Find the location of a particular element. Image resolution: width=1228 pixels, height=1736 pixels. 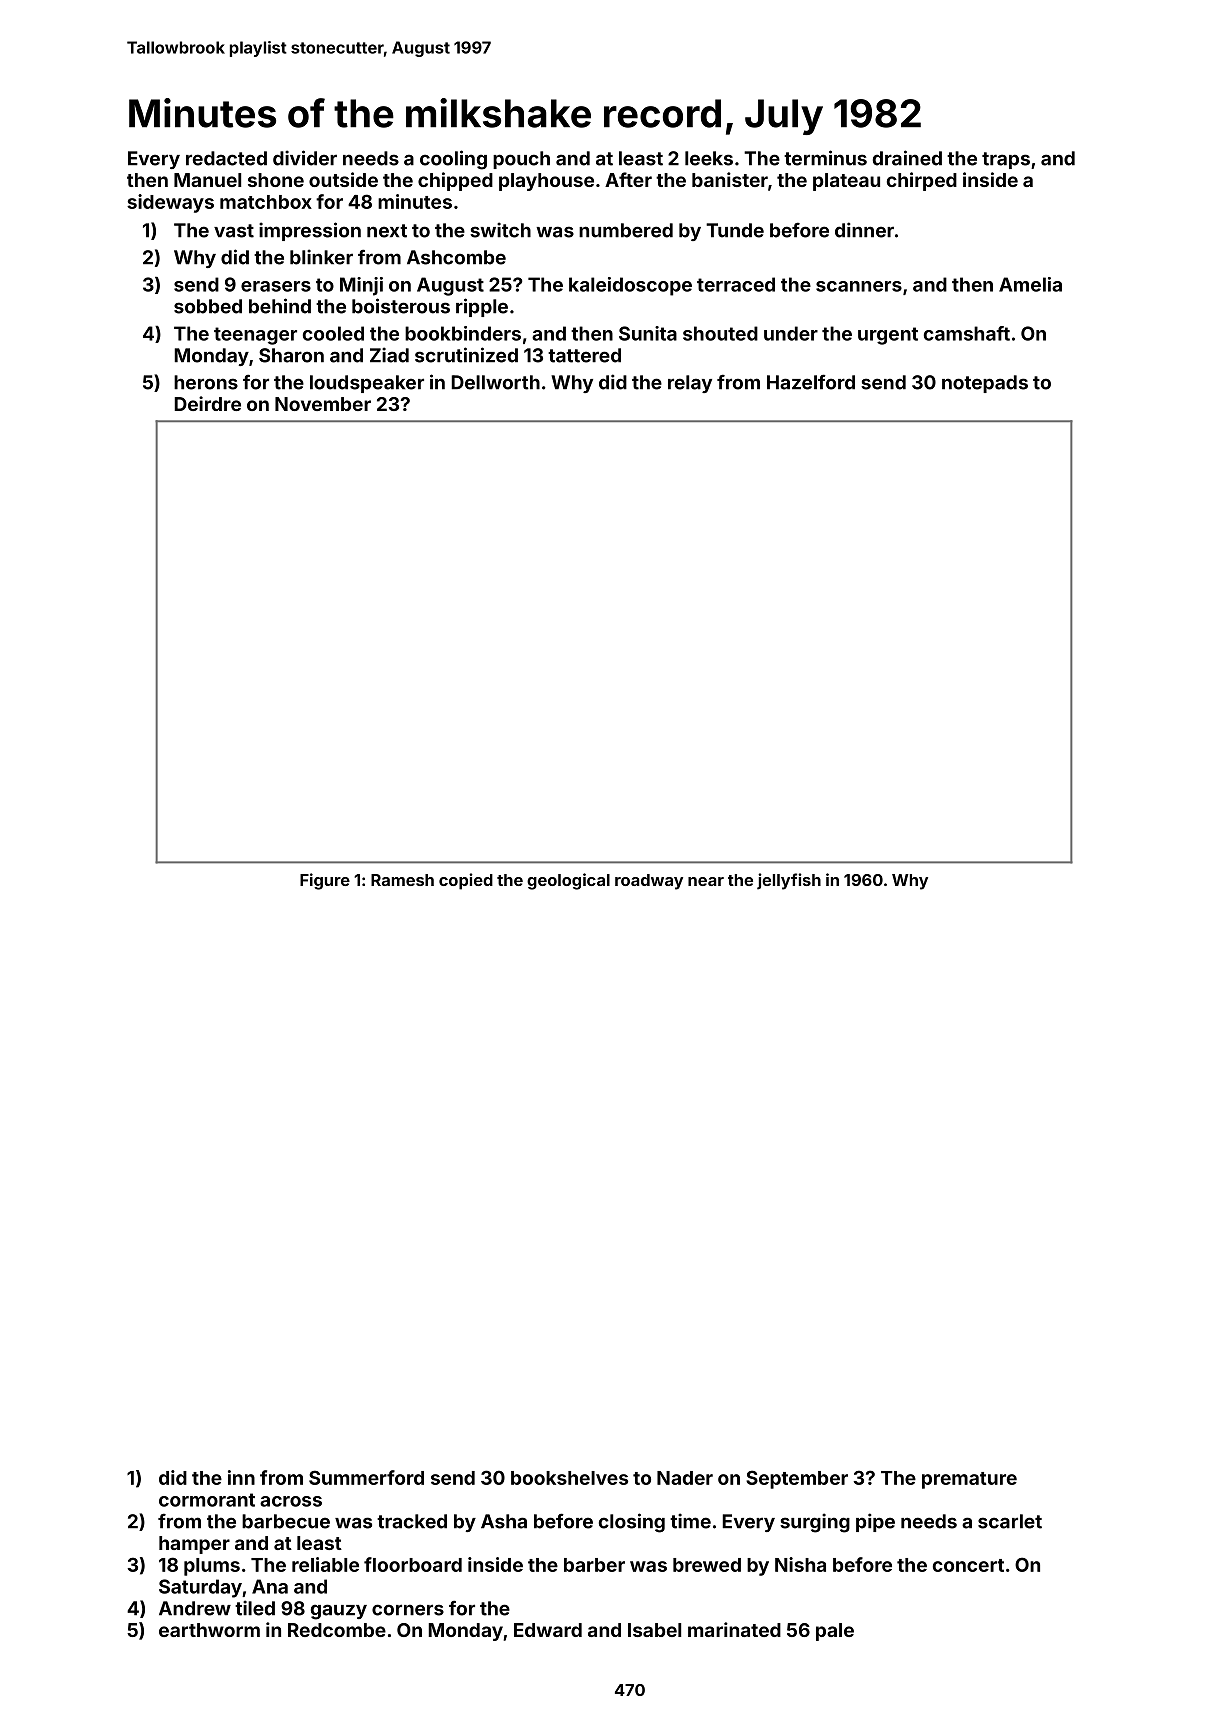

drained is located at coordinates (907, 158).
